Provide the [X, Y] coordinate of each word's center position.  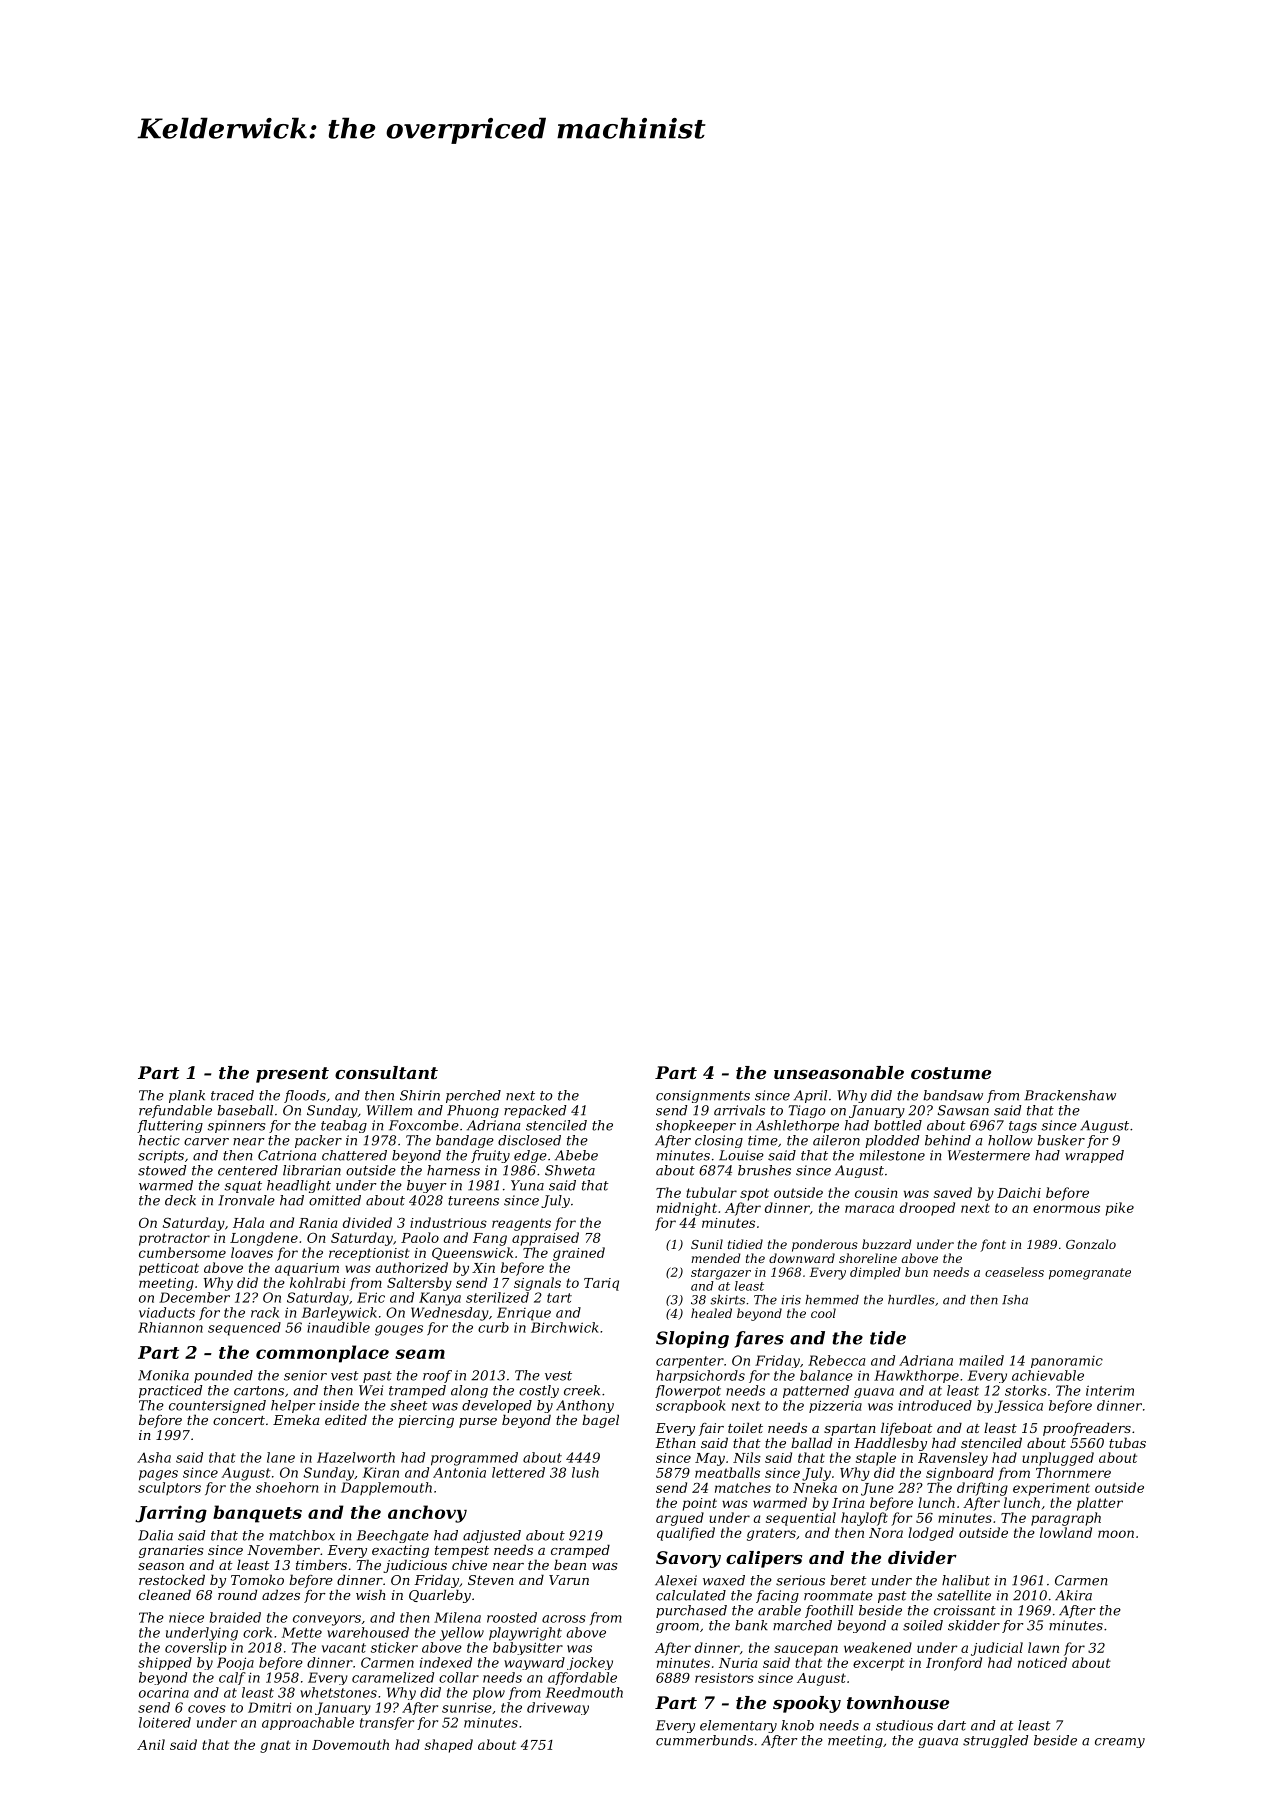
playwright [525, 1634]
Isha [1015, 1300]
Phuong [473, 1111]
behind [948, 1140]
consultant [386, 1072]
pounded [223, 1376]
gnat [275, 1746]
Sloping [692, 1339]
